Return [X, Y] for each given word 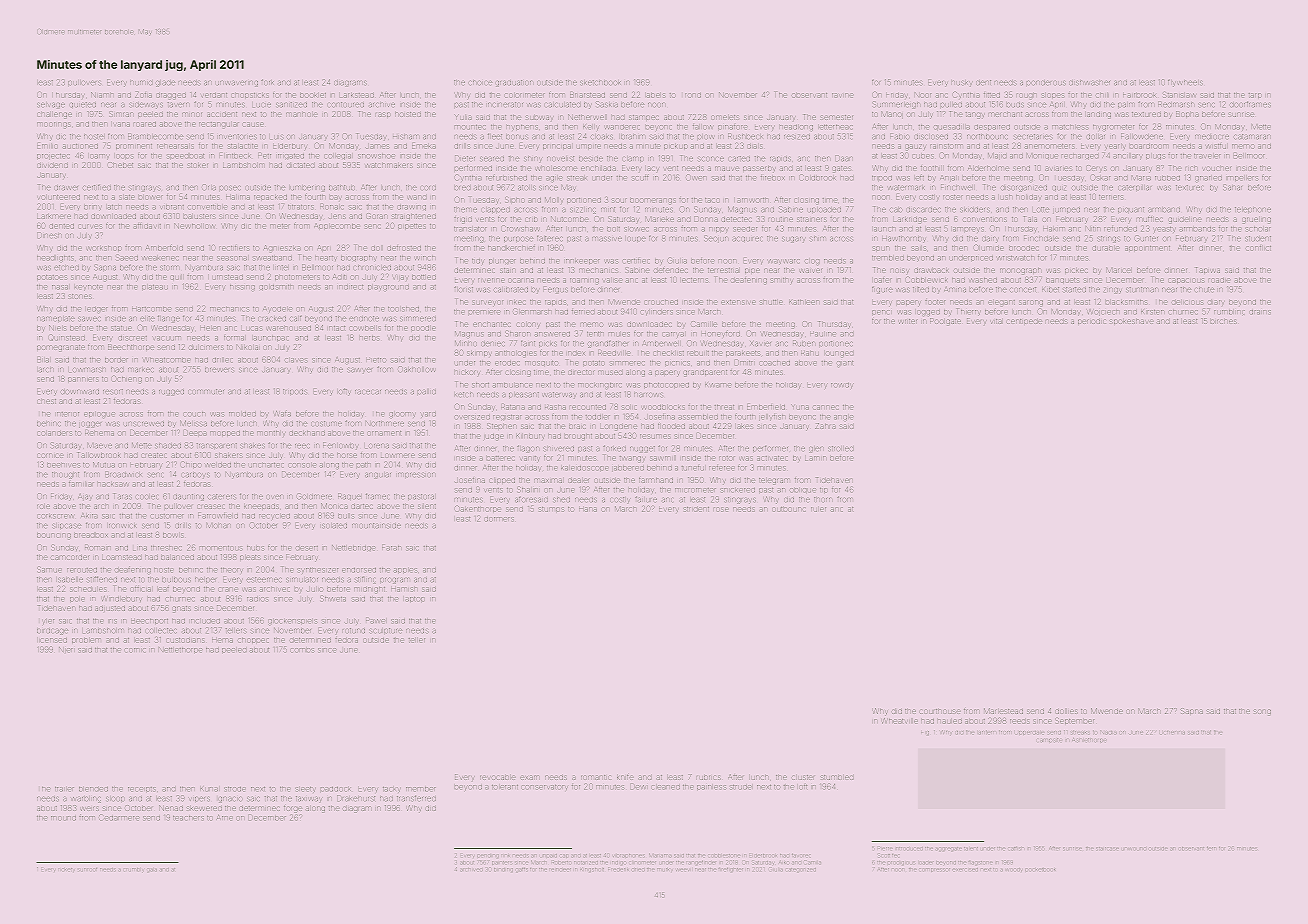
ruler [818, 509]
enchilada [598, 168]
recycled [274, 516]
